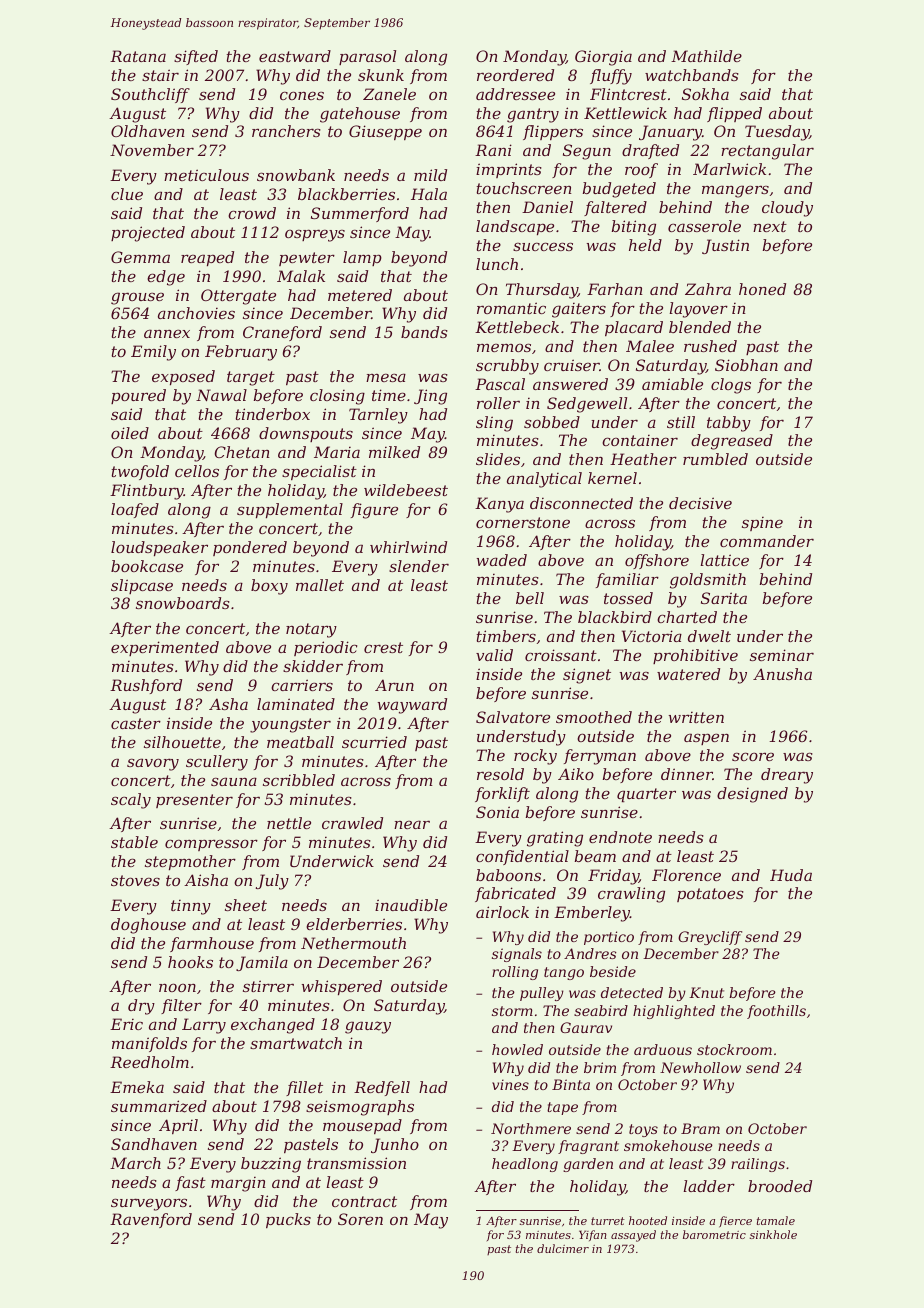 The image size is (924, 1308). What do you see at coordinates (603, 58) in the image?
I see `Giorgia` at bounding box center [603, 58].
